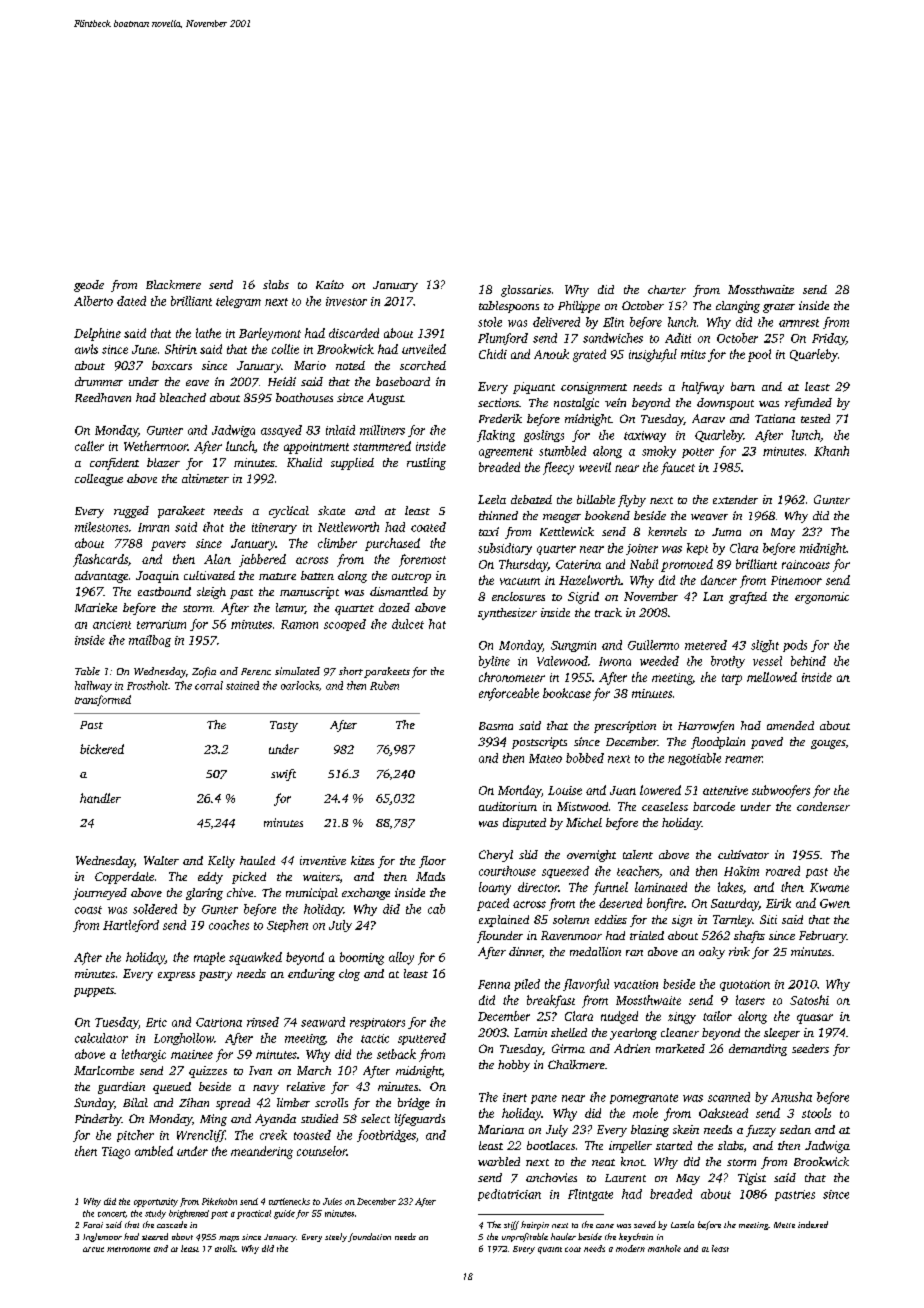  What do you see at coordinates (300, 685) in the screenshot?
I see `oarlocks` at bounding box center [300, 685].
